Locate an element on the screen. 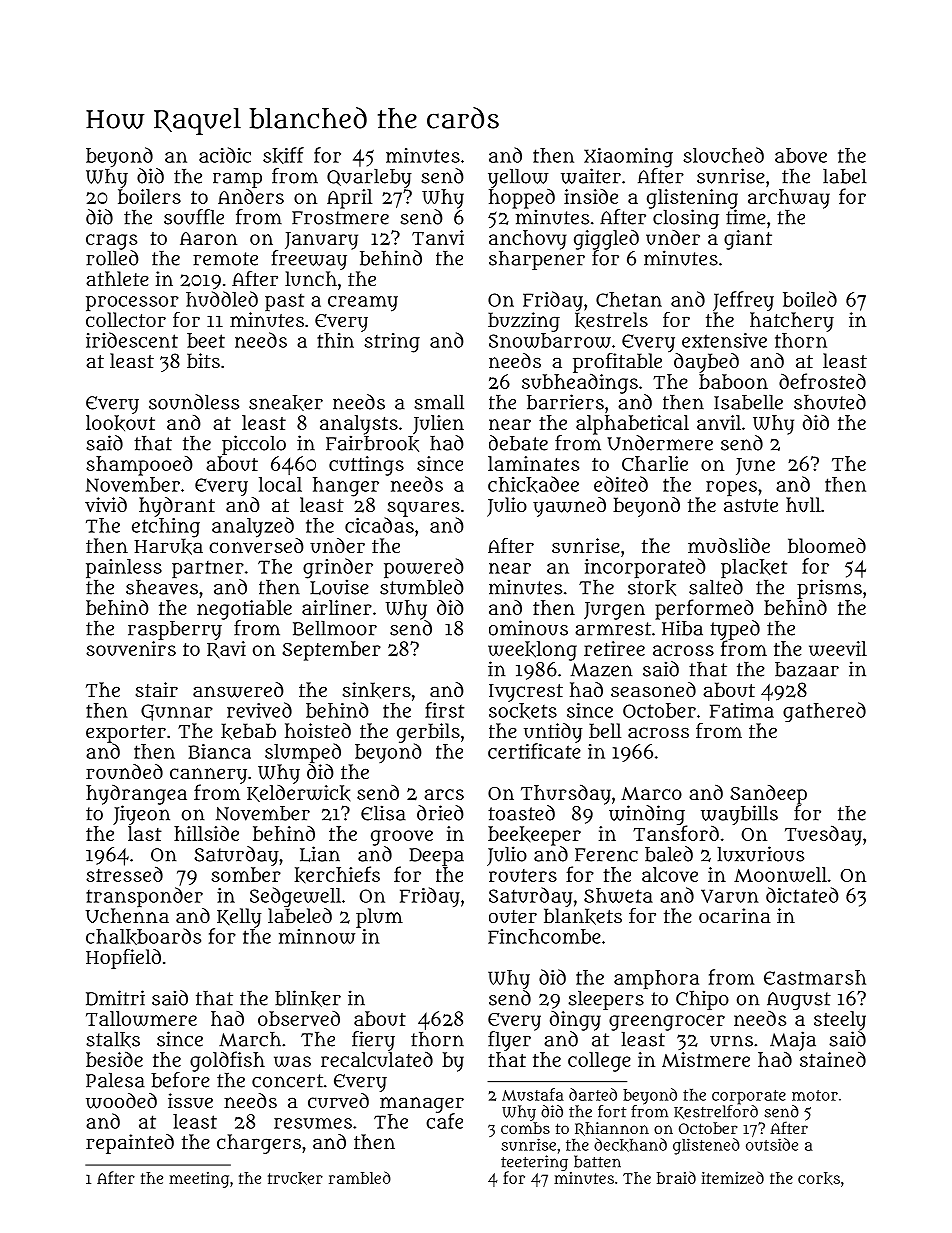  above is located at coordinates (801, 155).
